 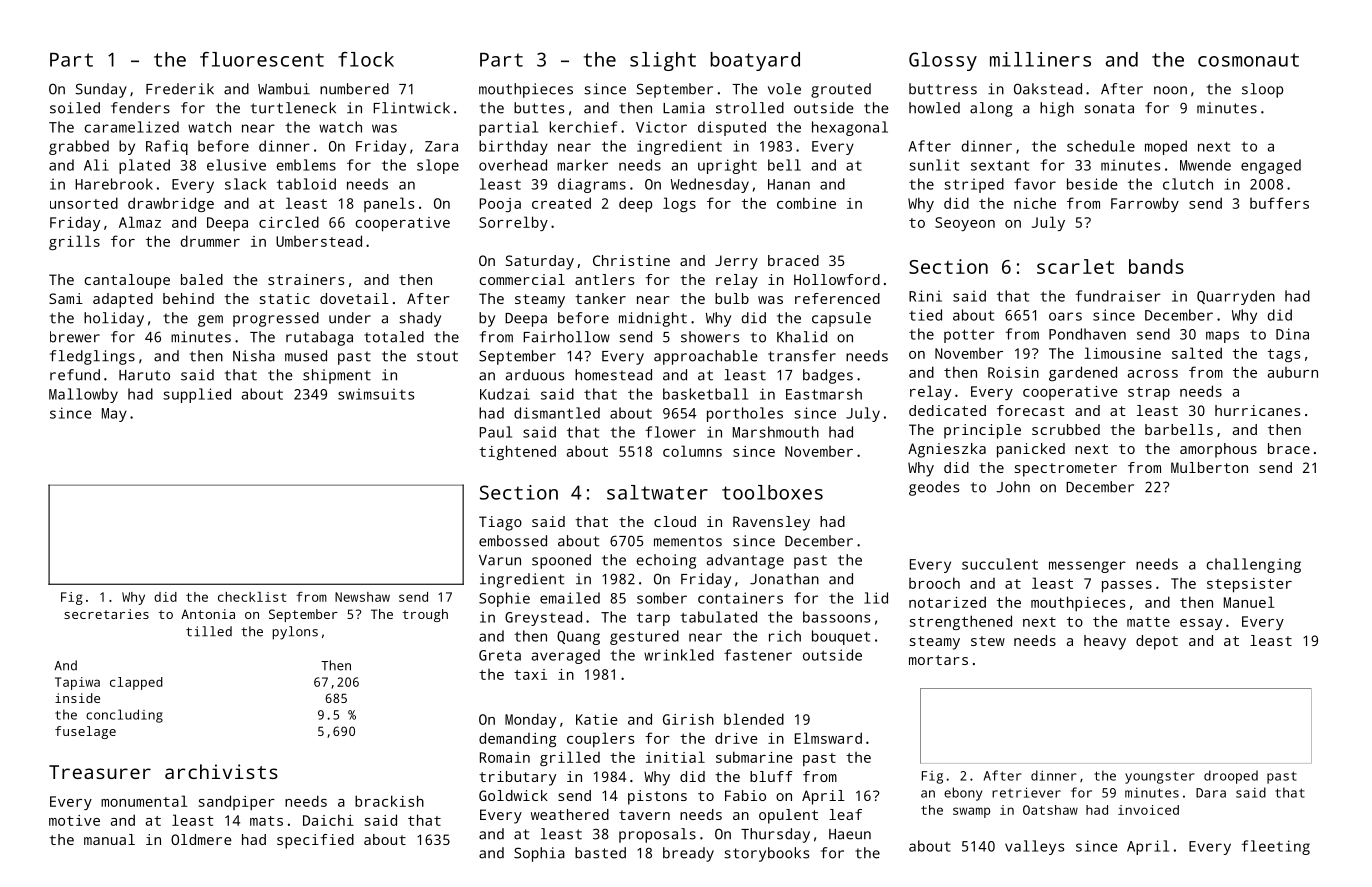 I want to click on vole, so click(x=784, y=89).
